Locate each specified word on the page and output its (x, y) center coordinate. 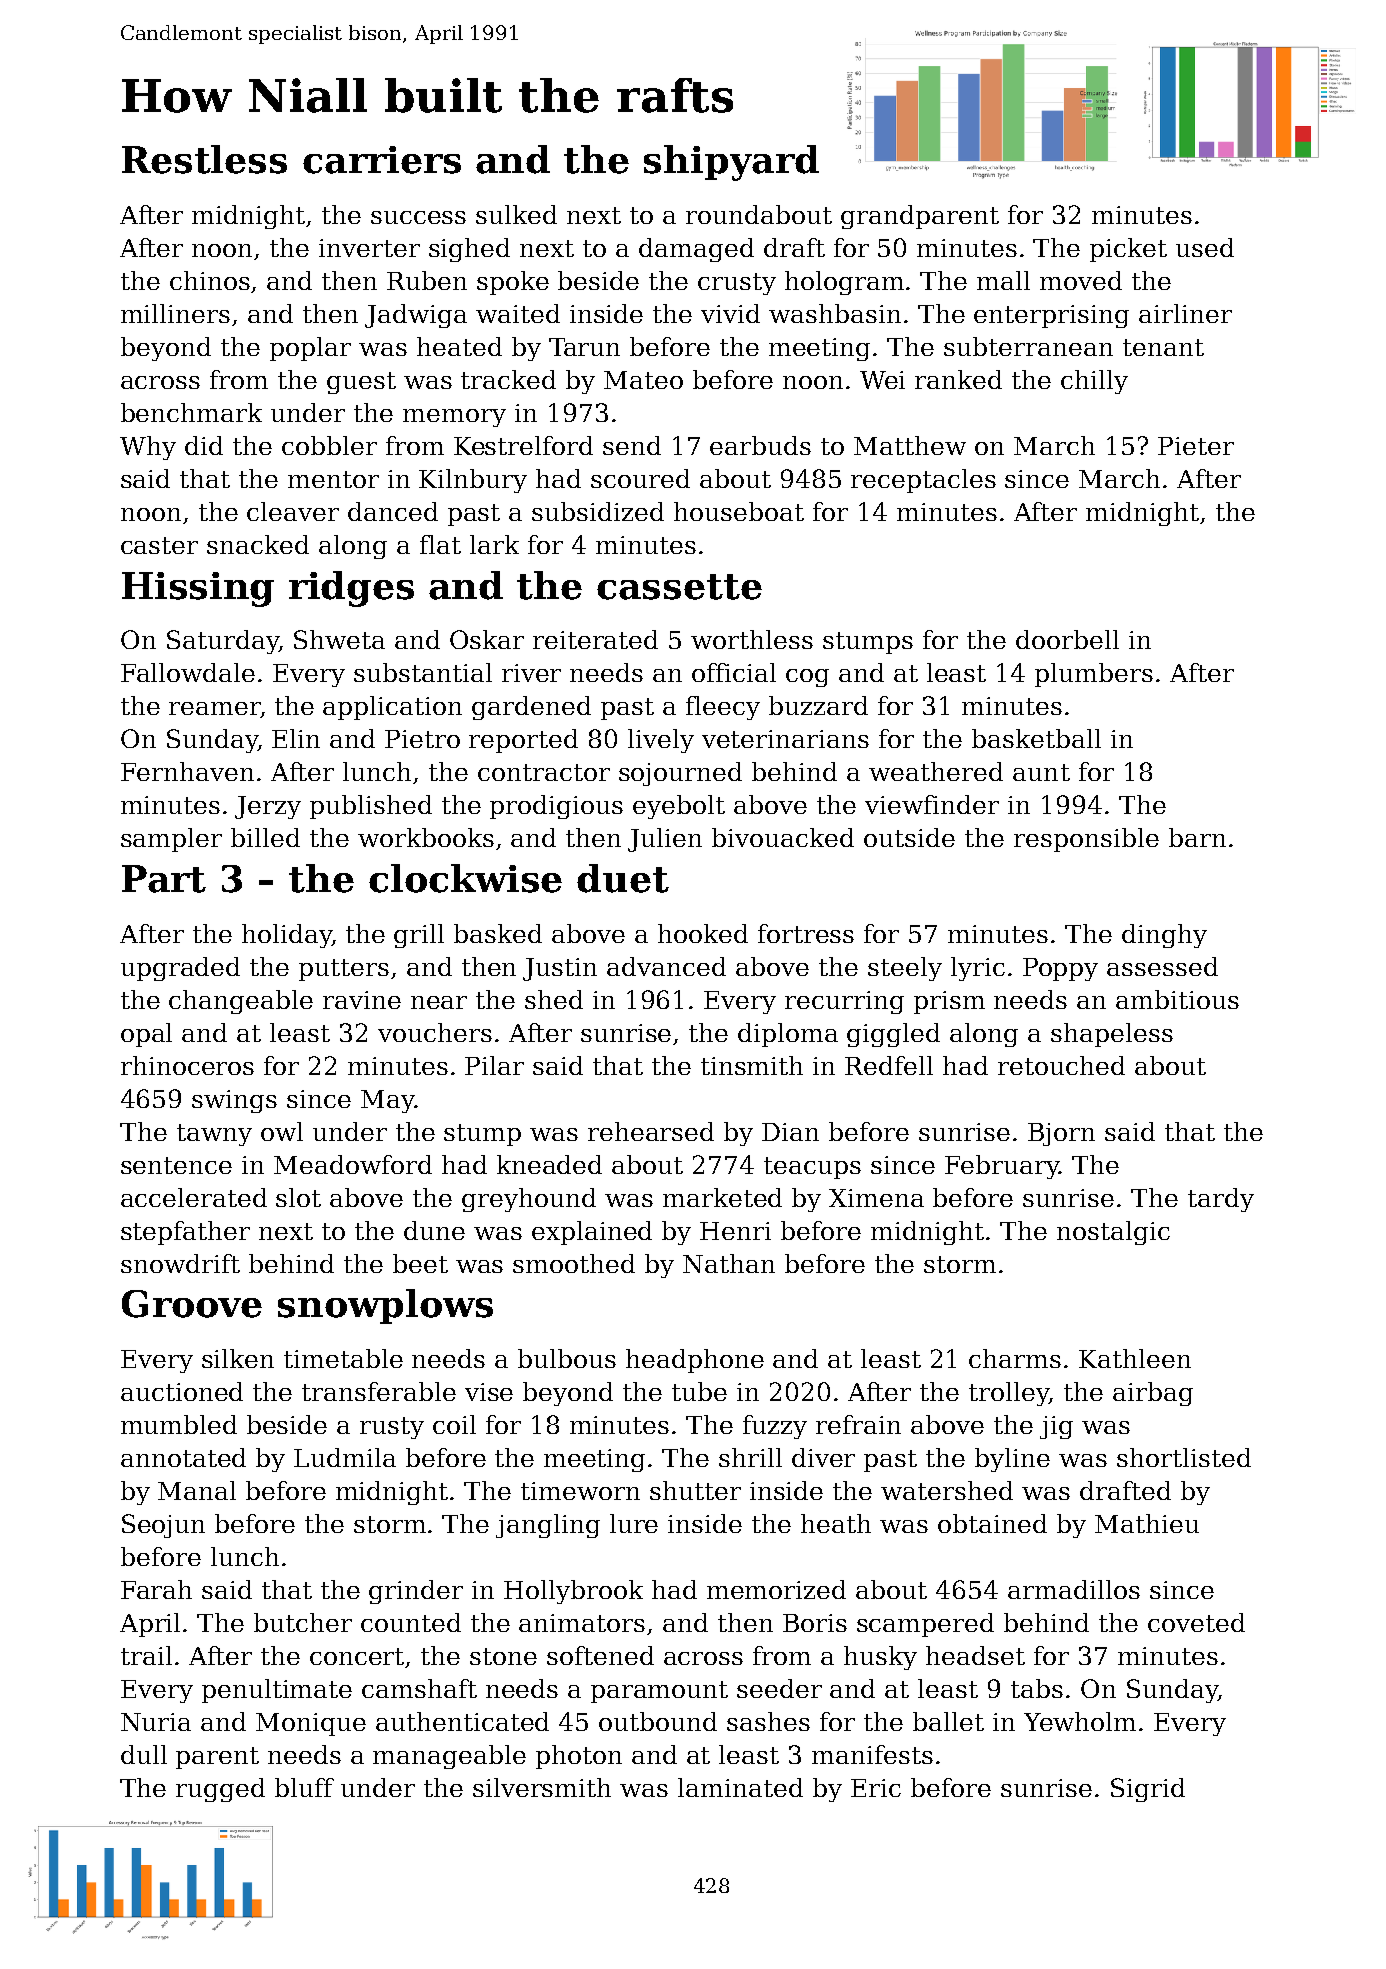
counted (411, 1622)
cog (807, 678)
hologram (844, 283)
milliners (175, 313)
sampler (171, 840)
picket (1128, 250)
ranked (958, 379)
